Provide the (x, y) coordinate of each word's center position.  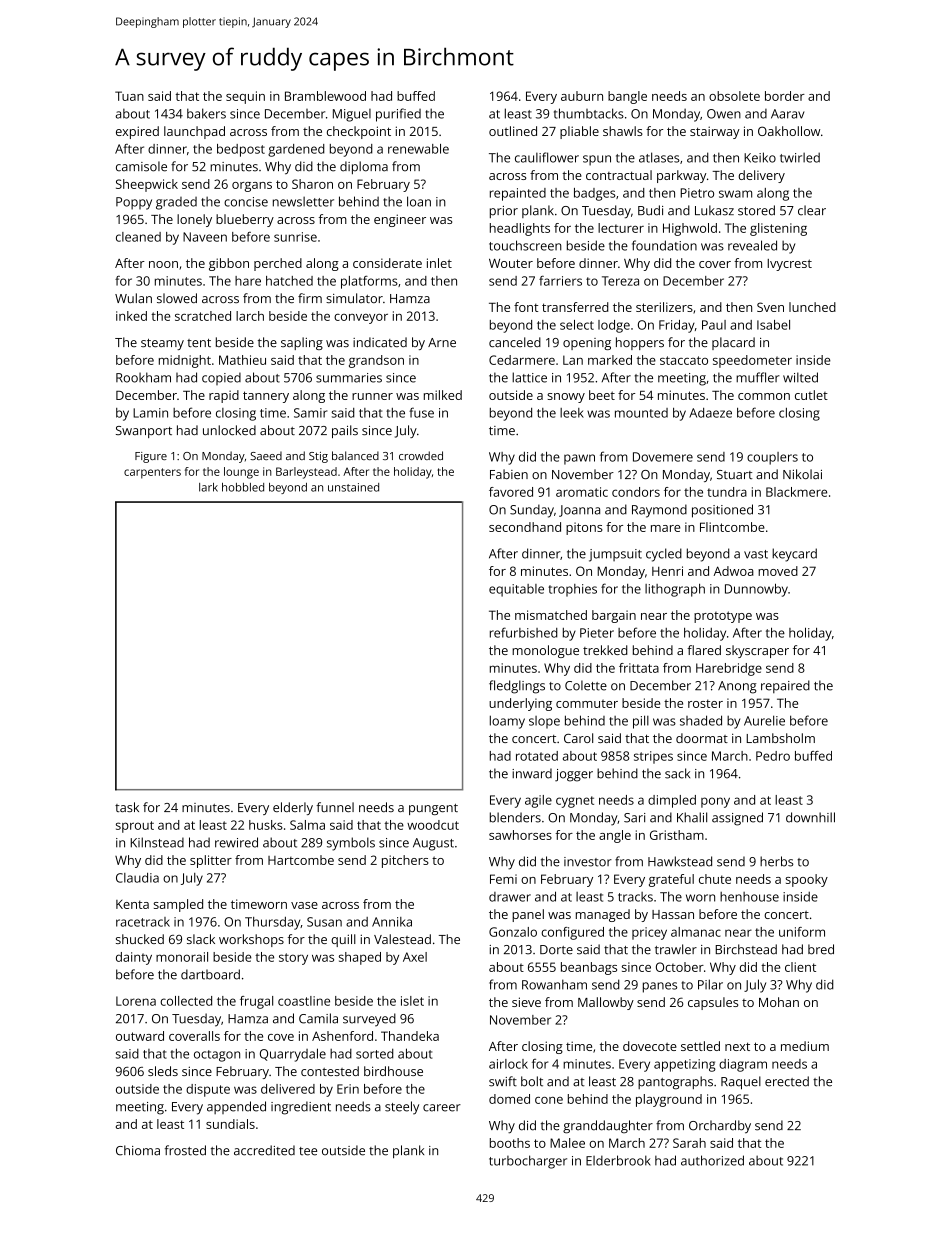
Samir (310, 413)
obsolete (734, 96)
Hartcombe (301, 860)
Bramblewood (325, 96)
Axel (415, 957)
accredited (264, 1150)
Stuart (734, 474)
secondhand (525, 527)
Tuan (129, 96)
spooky (806, 880)
